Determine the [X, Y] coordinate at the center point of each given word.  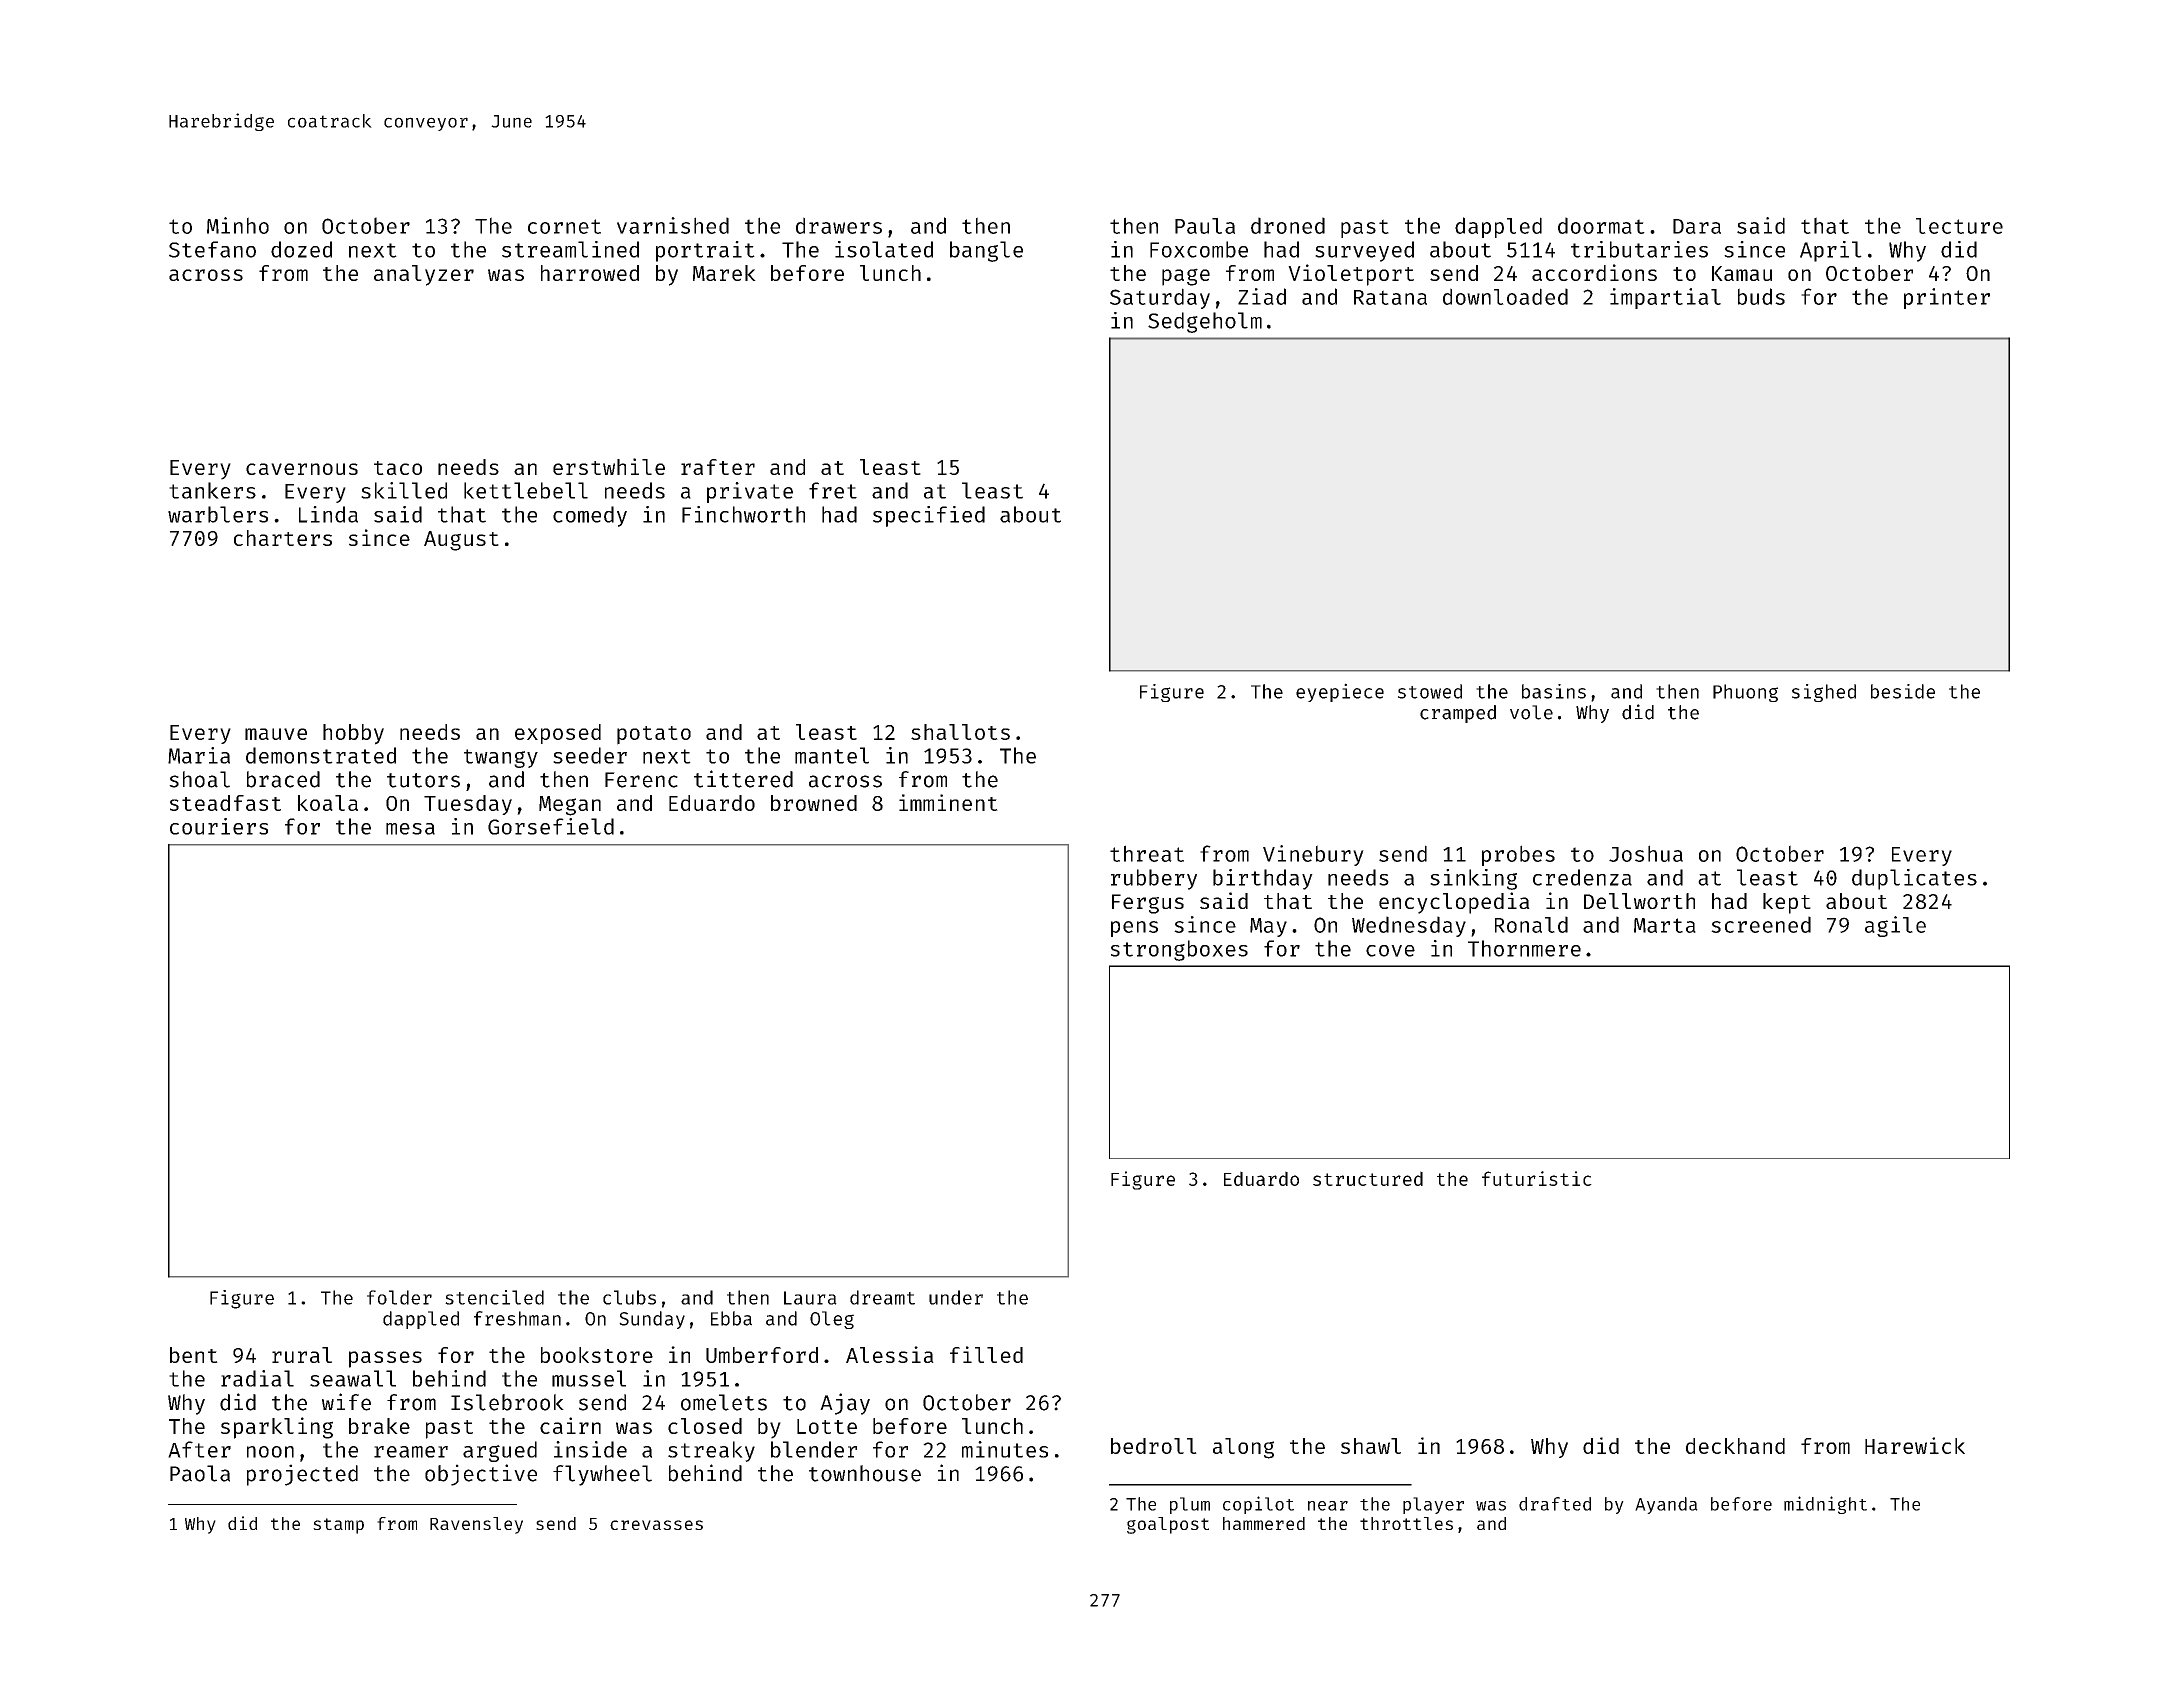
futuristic [1537, 1178]
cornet [564, 226]
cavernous [302, 469]
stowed [1430, 691]
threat [1147, 853]
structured [1368, 1178]
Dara [1697, 226]
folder [399, 1297]
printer [1947, 298]
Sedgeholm [1205, 322]
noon [270, 1452]
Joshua [1646, 853]
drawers [839, 225]
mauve [276, 734]
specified [929, 516]
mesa [410, 829]
